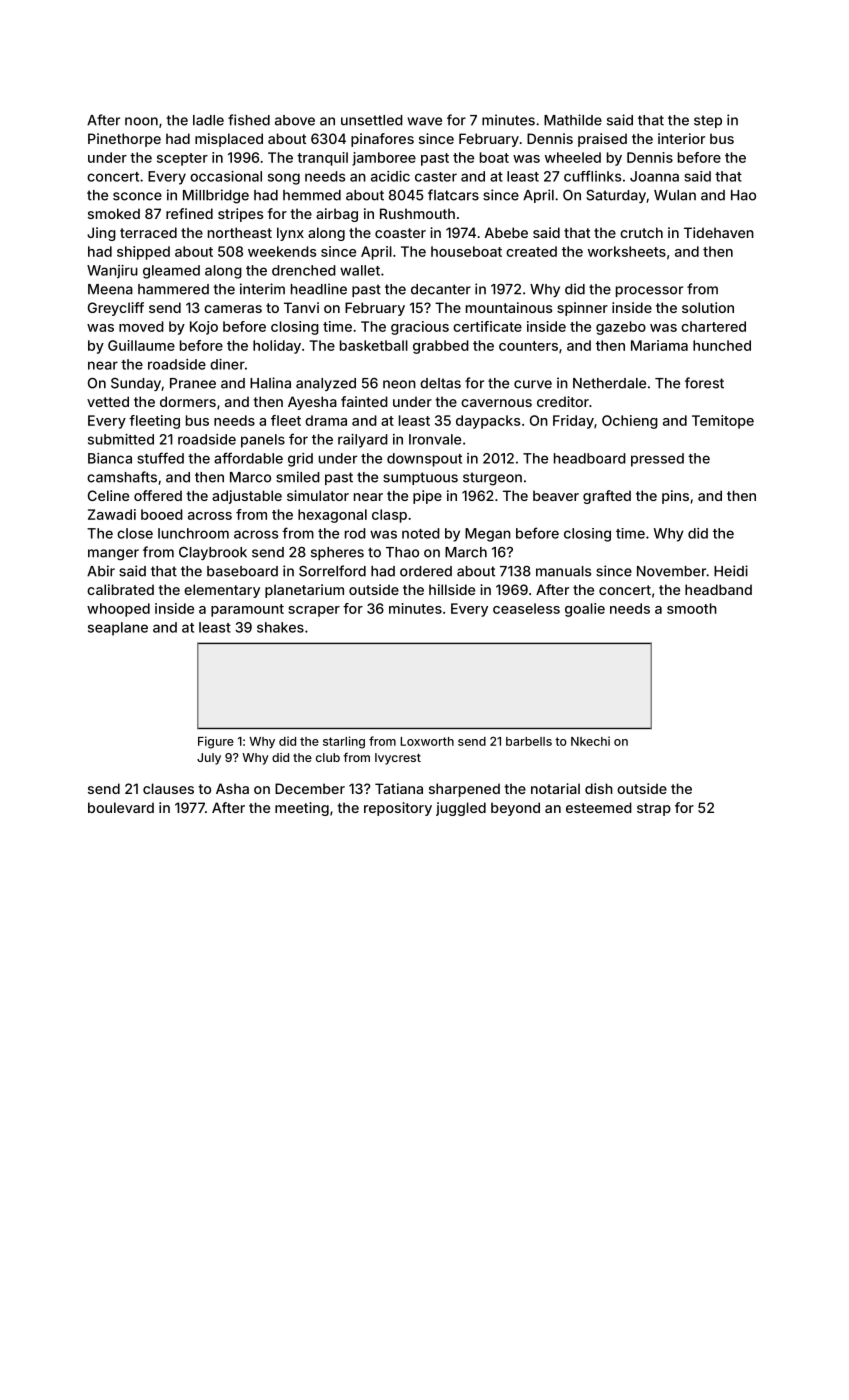  What do you see at coordinates (240, 232) in the document?
I see `northeast` at bounding box center [240, 232].
